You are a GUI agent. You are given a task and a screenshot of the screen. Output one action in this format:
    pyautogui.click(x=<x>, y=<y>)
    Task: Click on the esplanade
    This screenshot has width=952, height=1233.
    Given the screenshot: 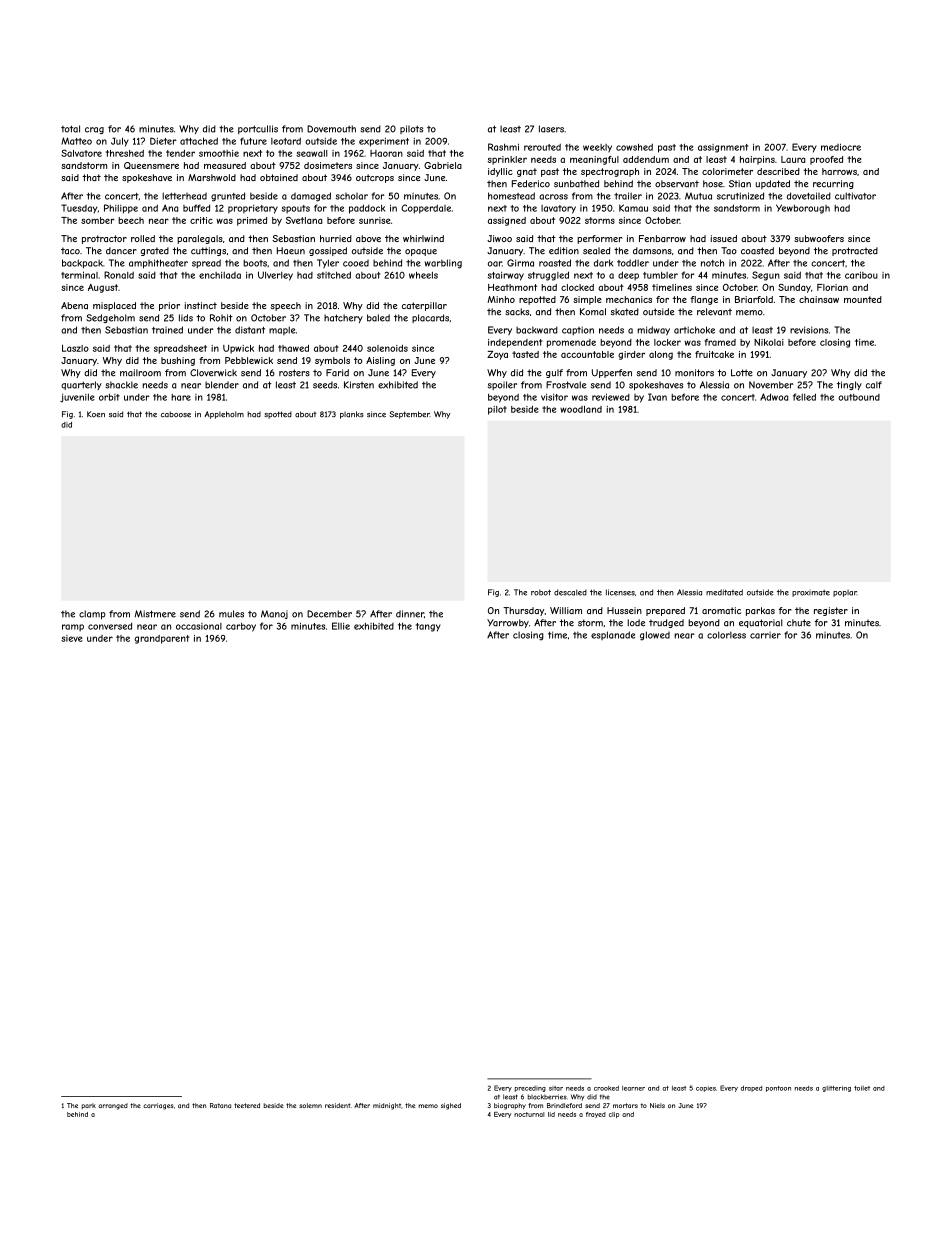 What is the action you would take?
    pyautogui.click(x=613, y=635)
